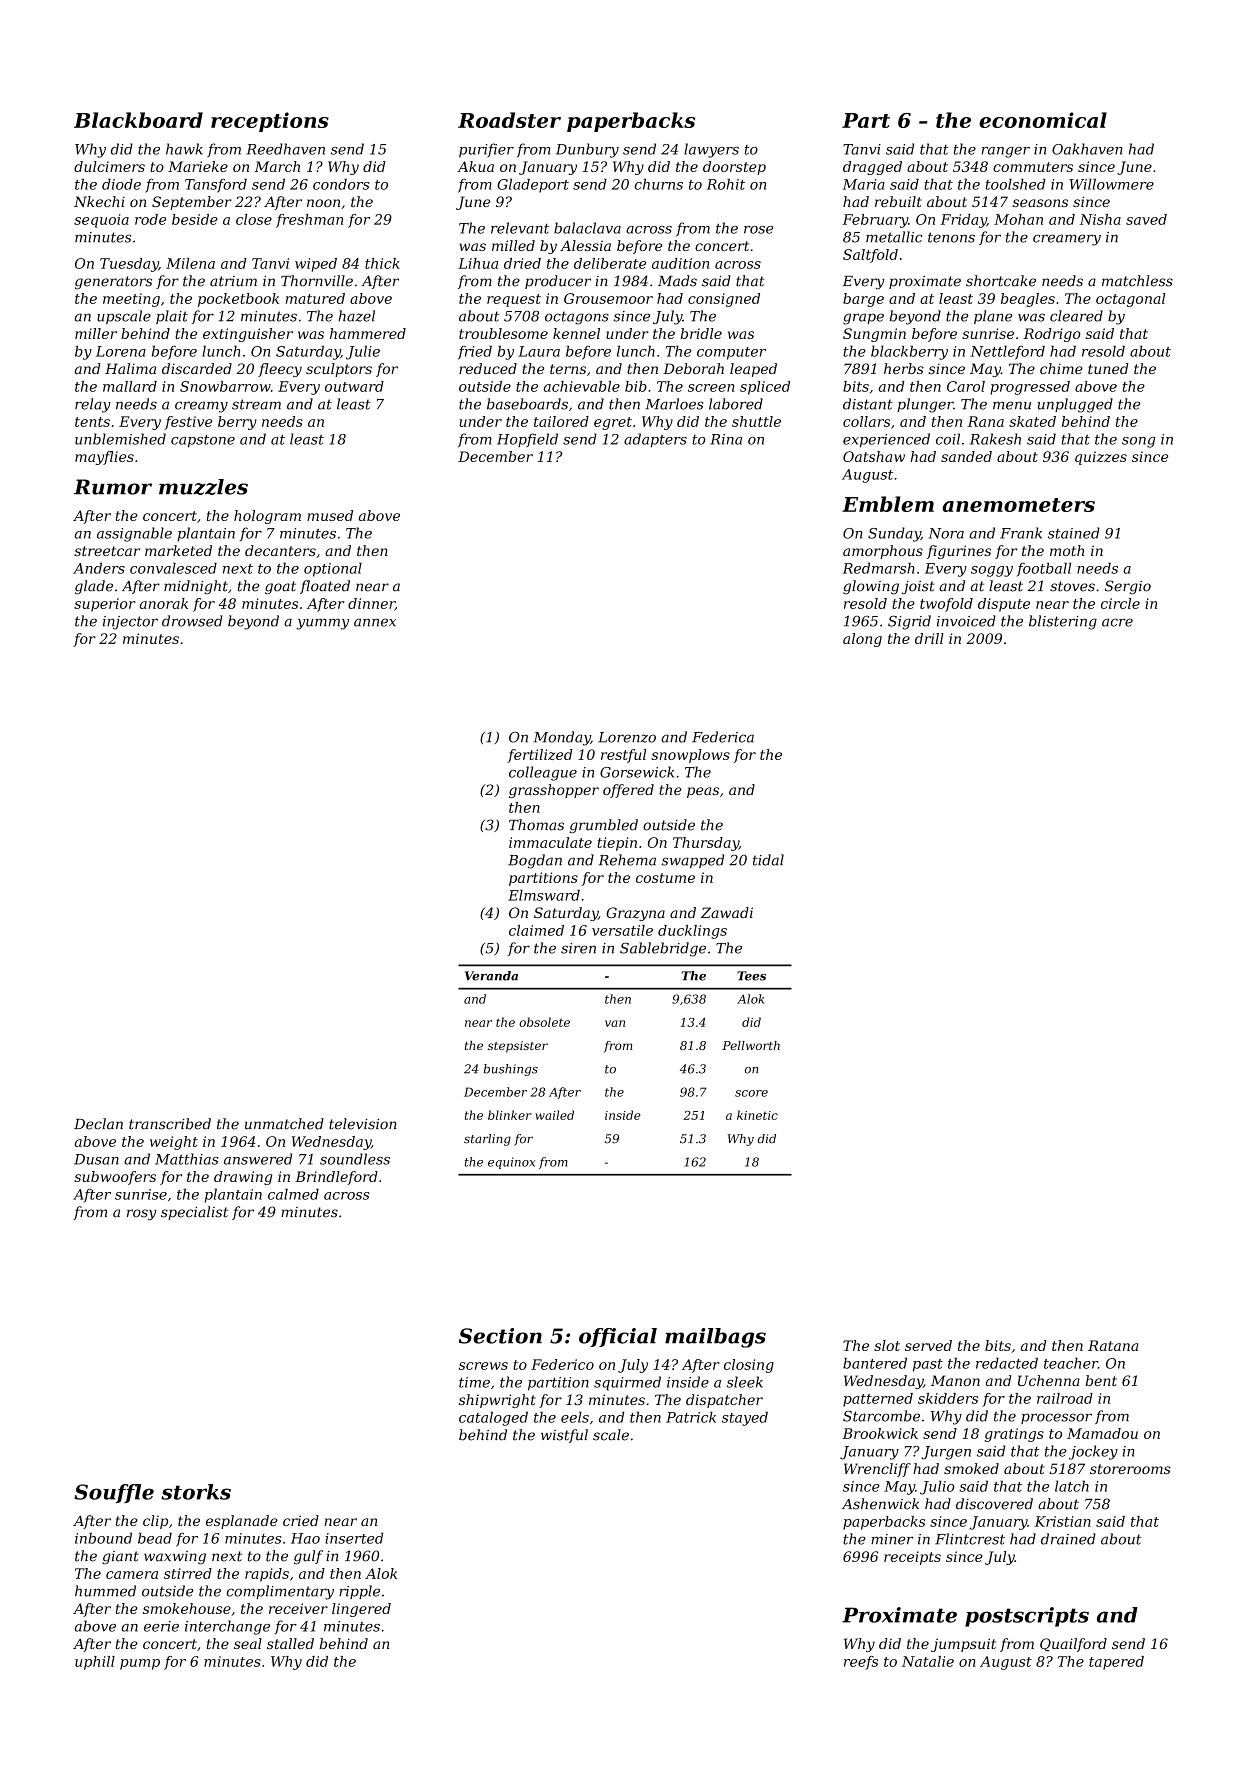 The height and width of the page is (1768, 1250). Describe the element at coordinates (522, 263) in the page. I see `dried` at that location.
